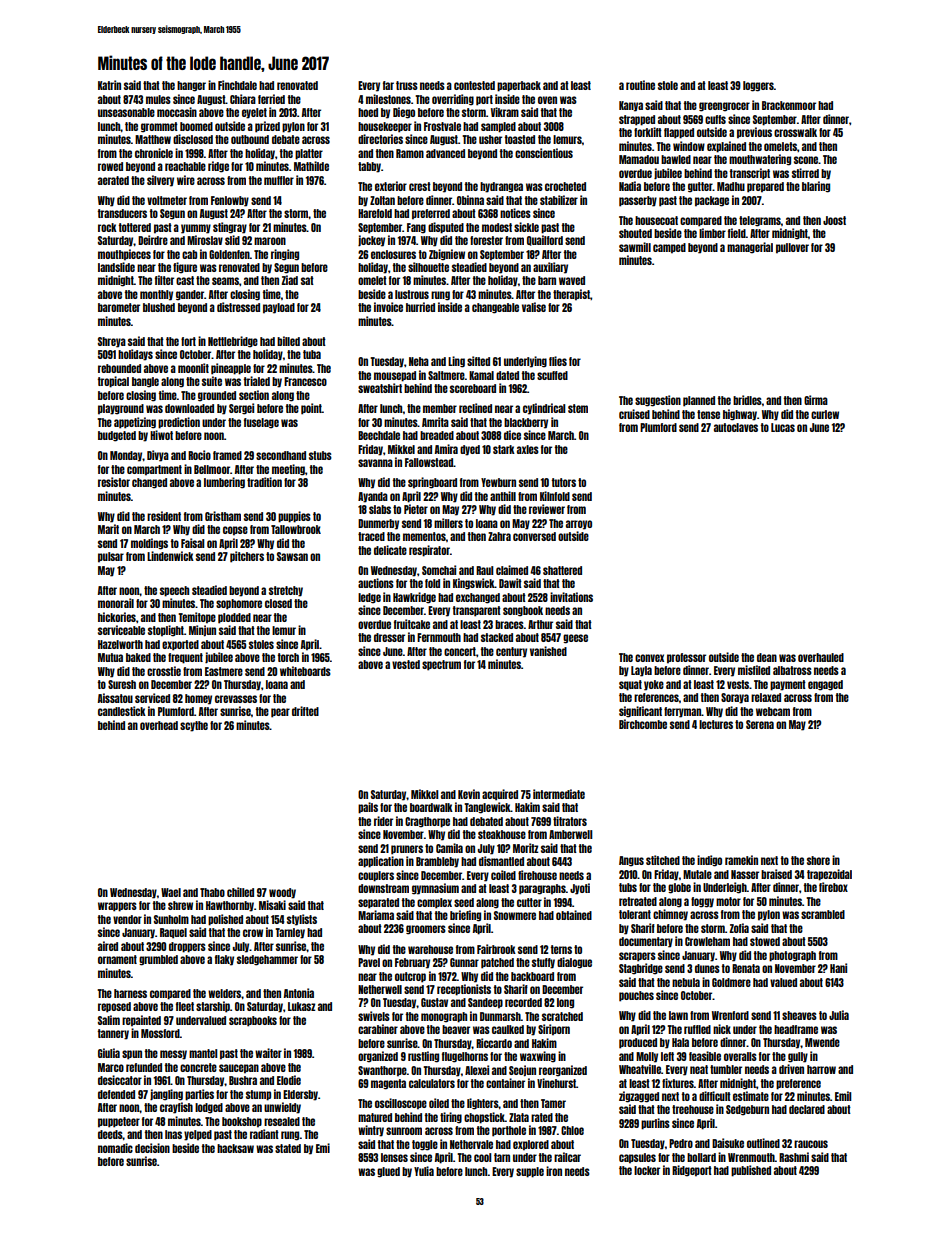 This document has width=952, height=1233. What do you see at coordinates (224, 671) in the document?
I see `Eastmere` at bounding box center [224, 671].
